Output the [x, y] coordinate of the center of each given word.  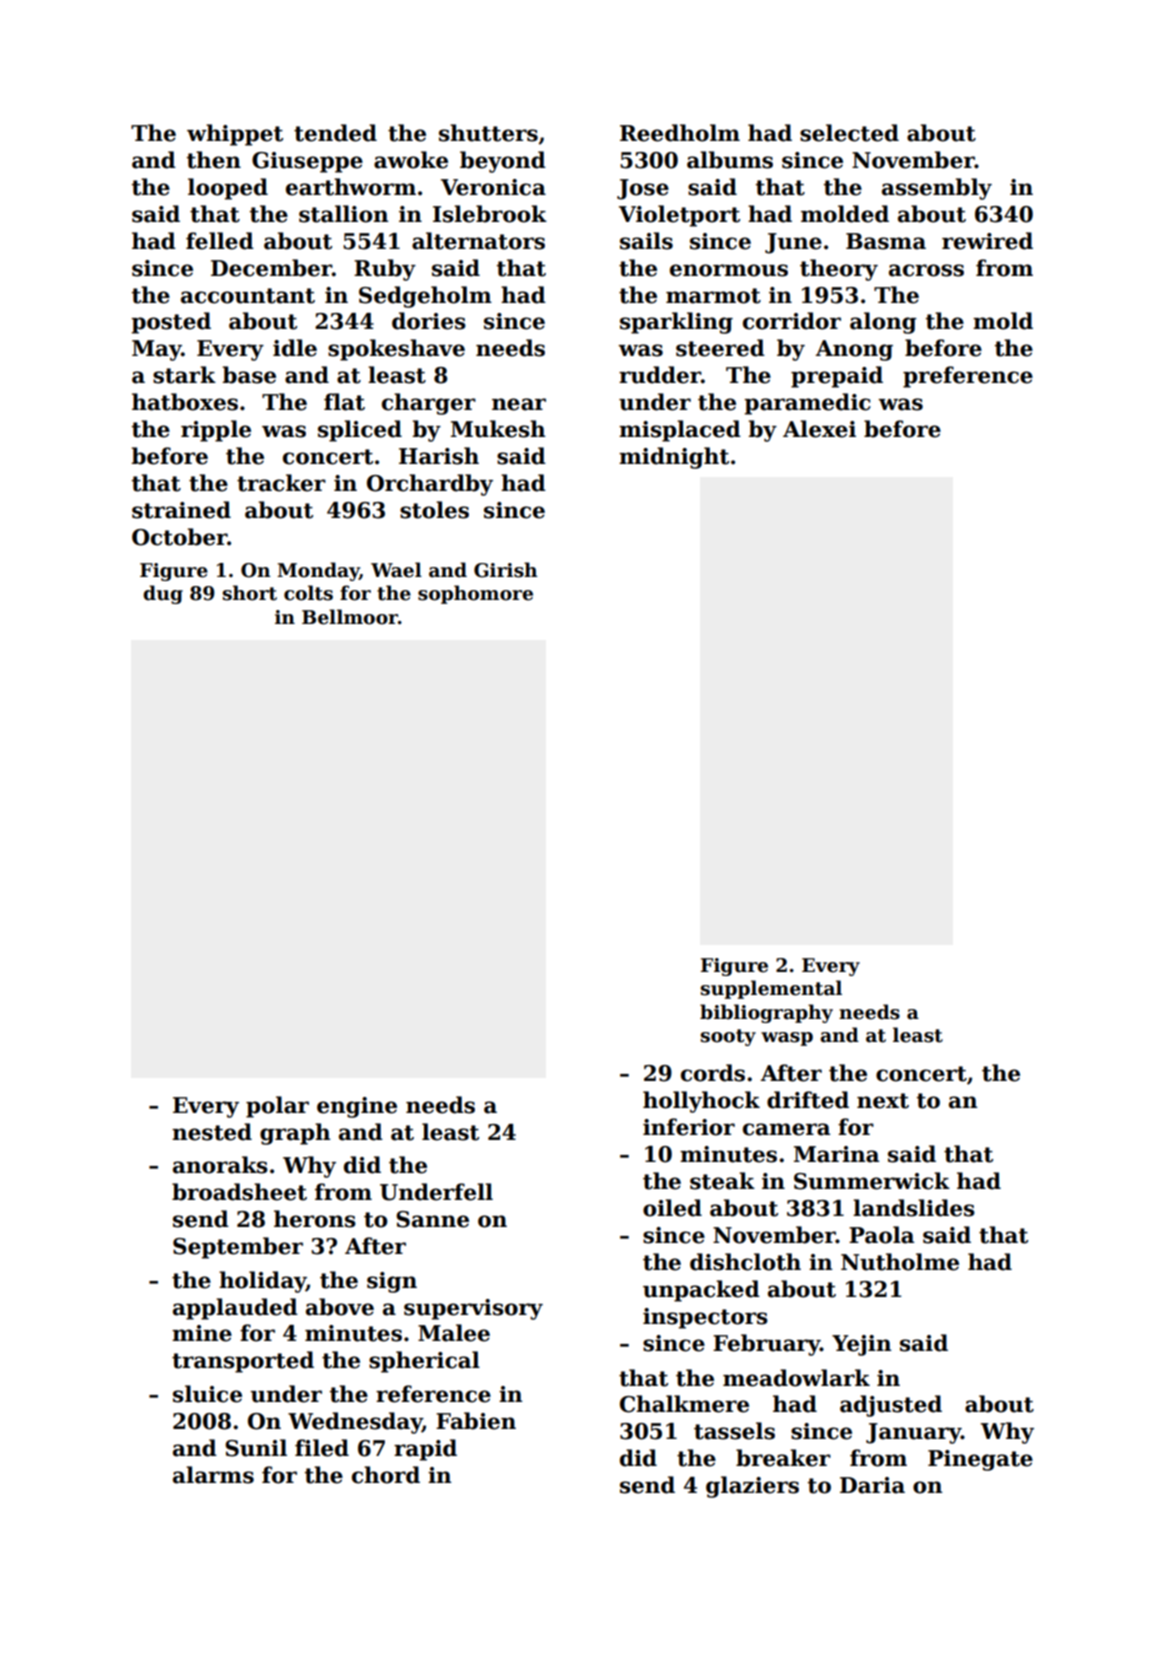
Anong [854, 350]
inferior [689, 1127]
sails [646, 241]
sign [392, 1282]
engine [357, 1107]
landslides [914, 1208]
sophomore [475, 594]
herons [315, 1219]
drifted [808, 1100]
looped [228, 189]
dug [163, 594]
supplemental [771, 989]
